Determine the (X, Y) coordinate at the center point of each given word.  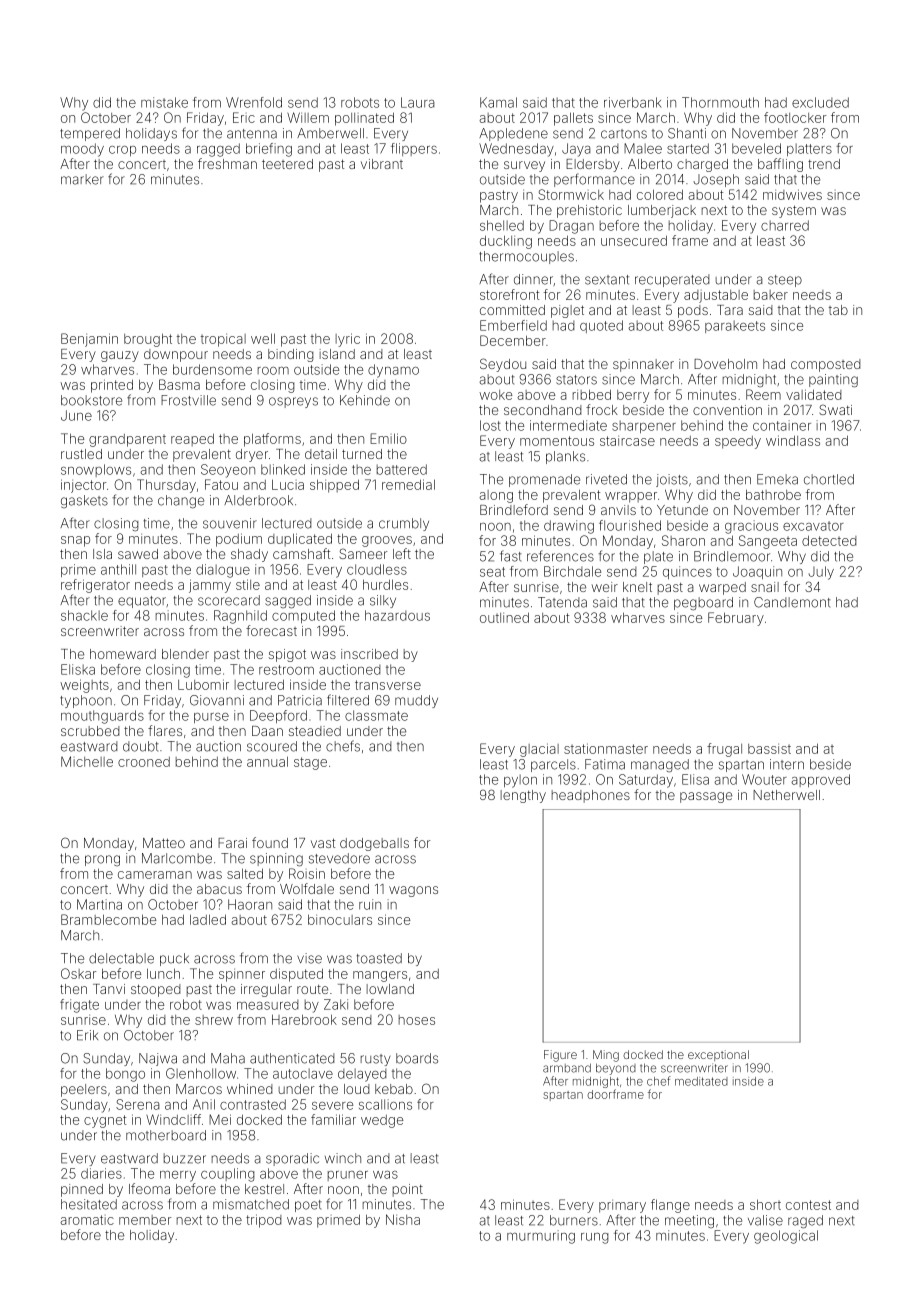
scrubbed (90, 731)
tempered (90, 134)
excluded (820, 102)
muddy (416, 701)
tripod (264, 1221)
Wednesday (516, 150)
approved (820, 780)
